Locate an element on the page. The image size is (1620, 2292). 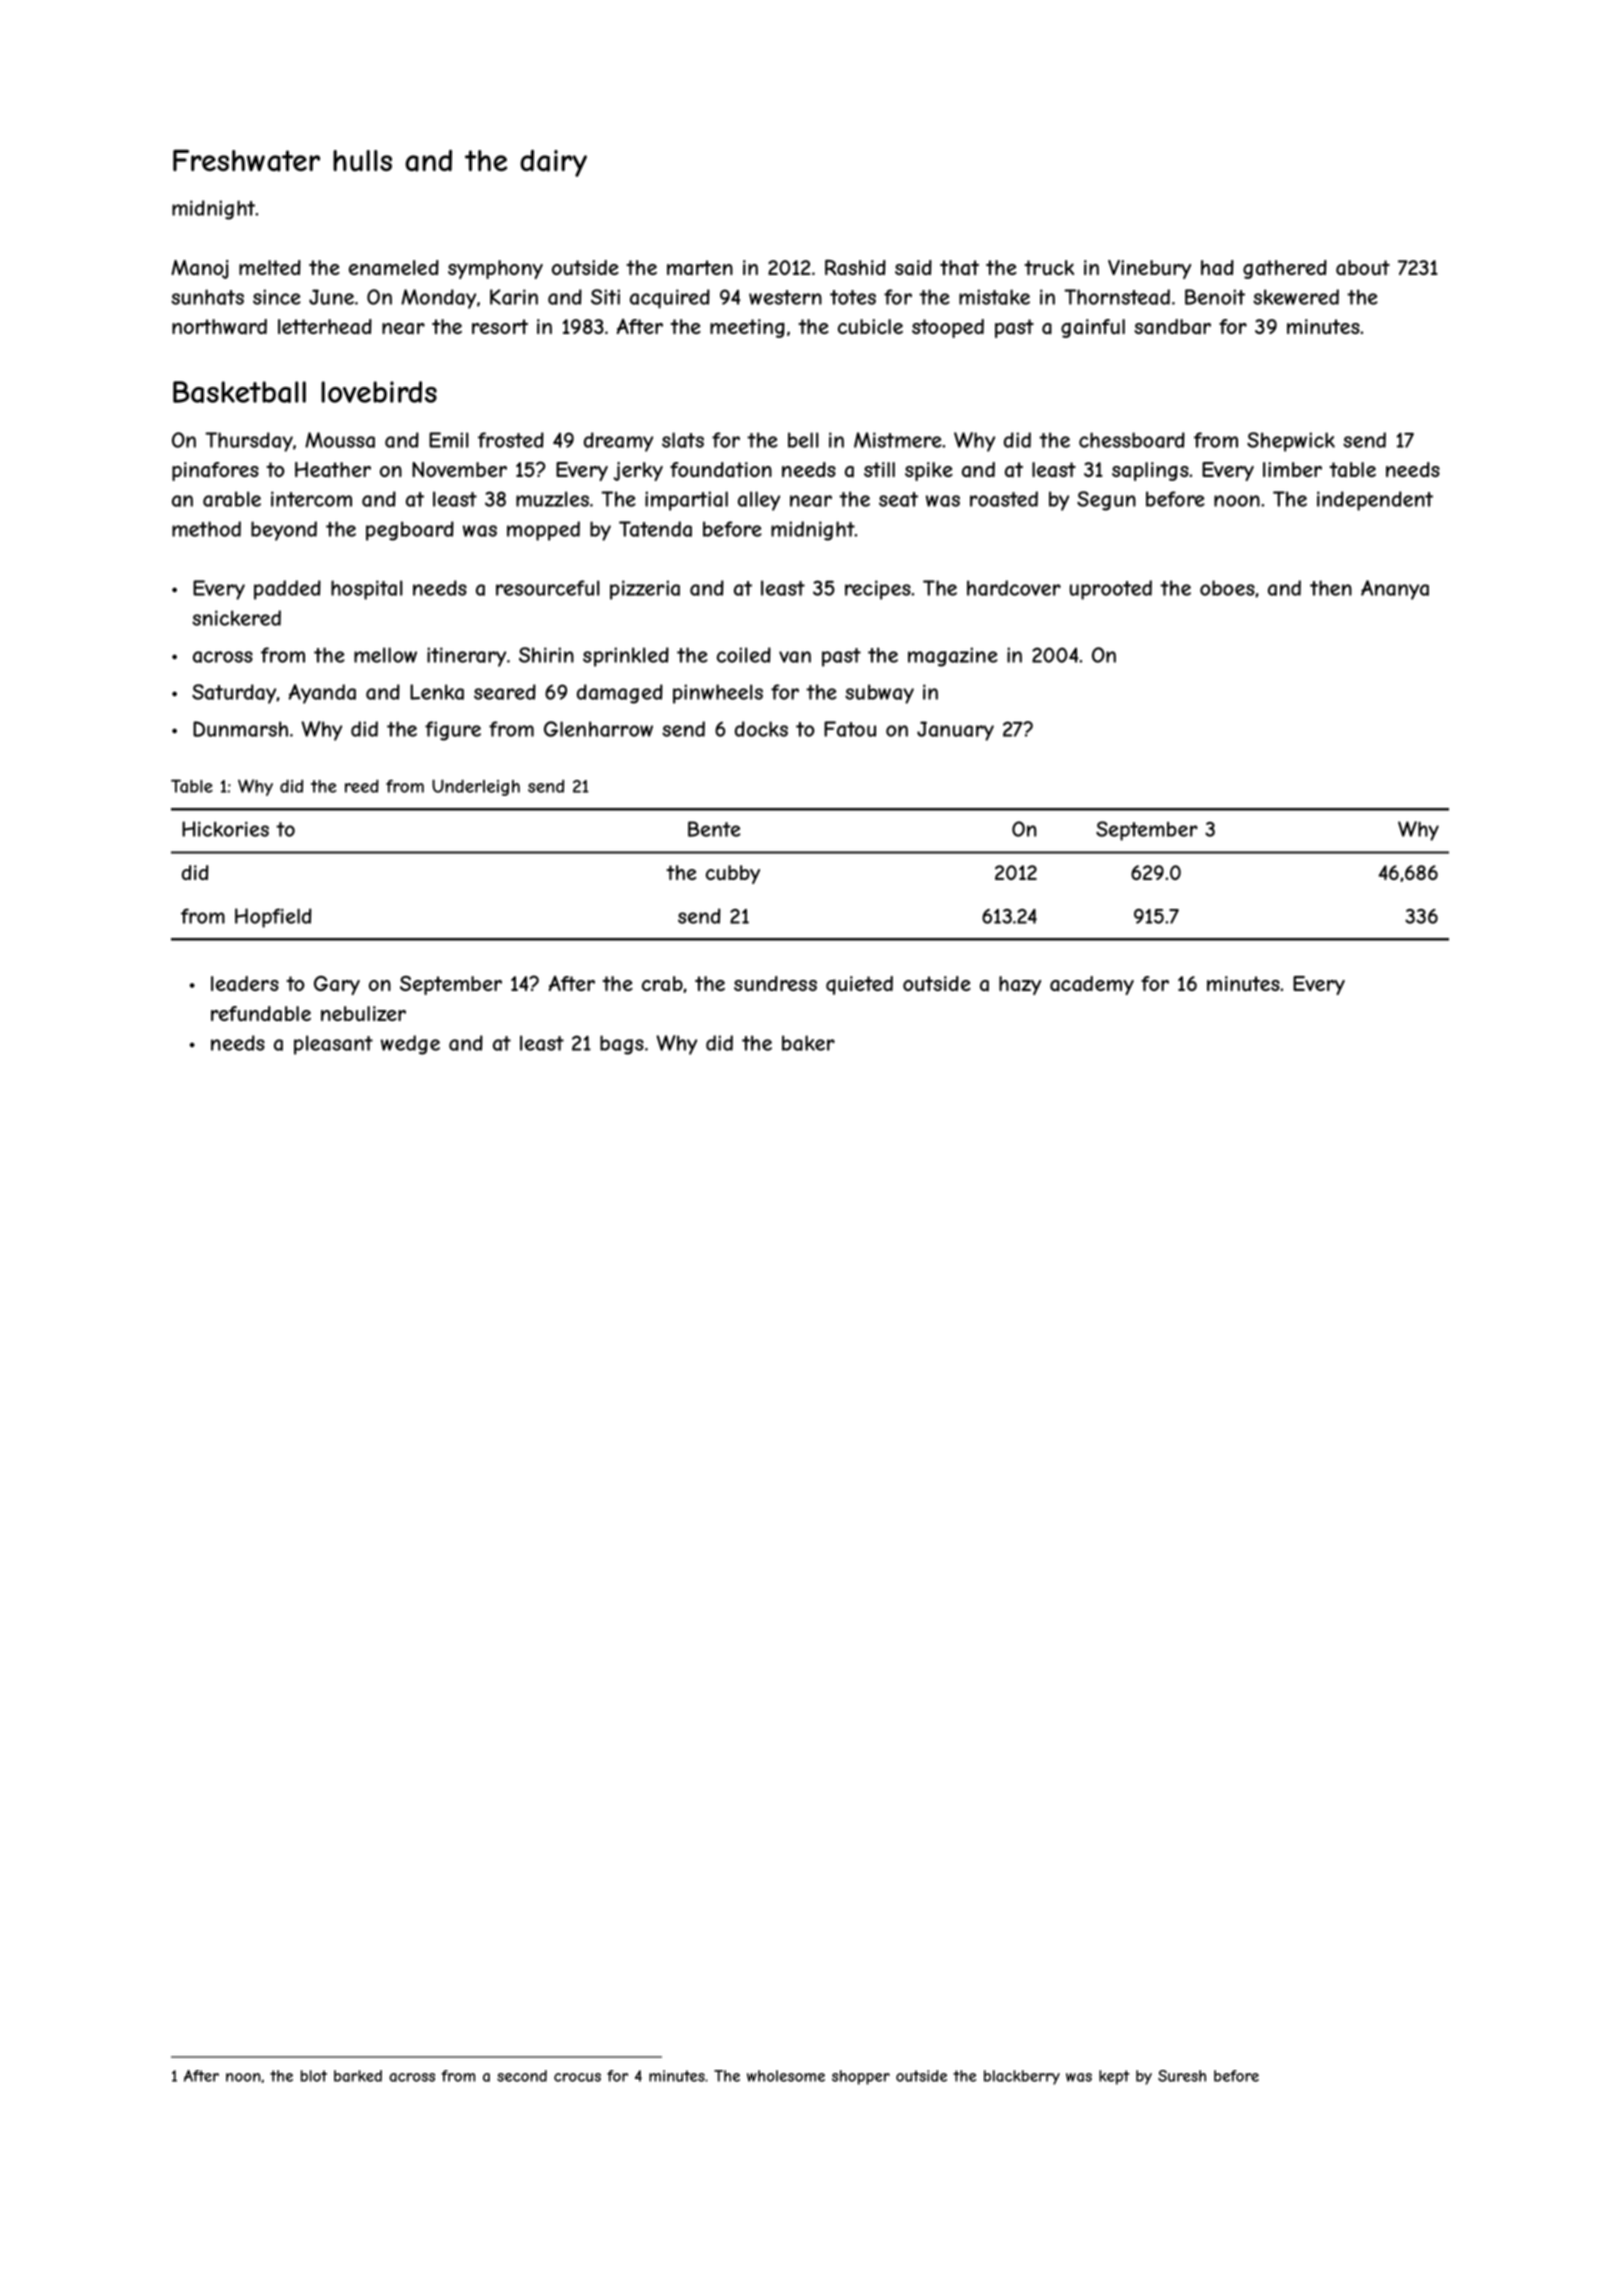
hazy is located at coordinates (1020, 985).
